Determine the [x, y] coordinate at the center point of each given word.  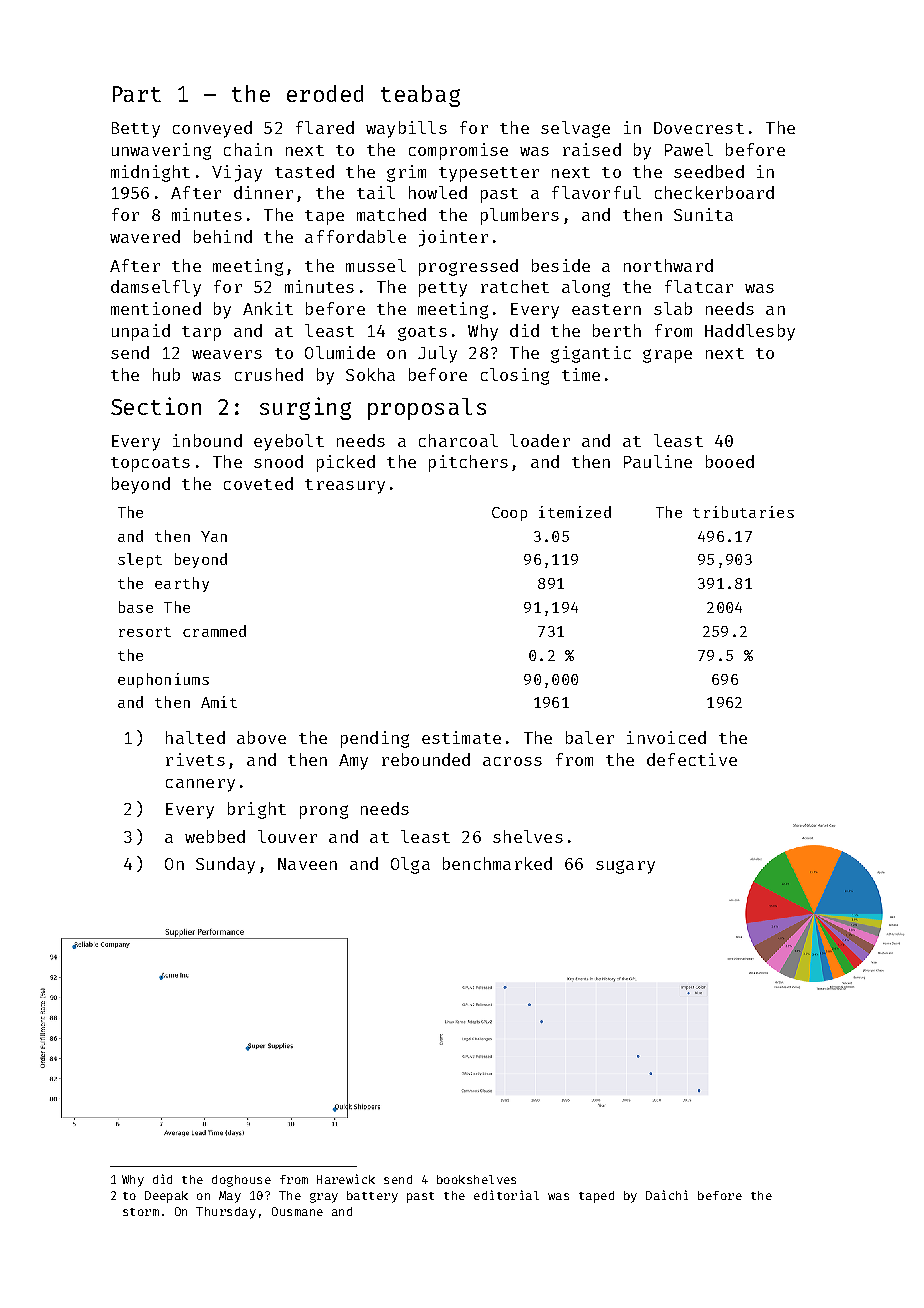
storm [141, 1212]
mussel [376, 265]
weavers [227, 354]
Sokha [370, 374]
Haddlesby [750, 332]
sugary [625, 867]
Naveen [307, 864]
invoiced [666, 737]
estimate [461, 737]
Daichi [667, 1195]
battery [372, 1197]
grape [667, 356]
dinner [263, 192]
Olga [410, 865]
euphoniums [163, 680]
